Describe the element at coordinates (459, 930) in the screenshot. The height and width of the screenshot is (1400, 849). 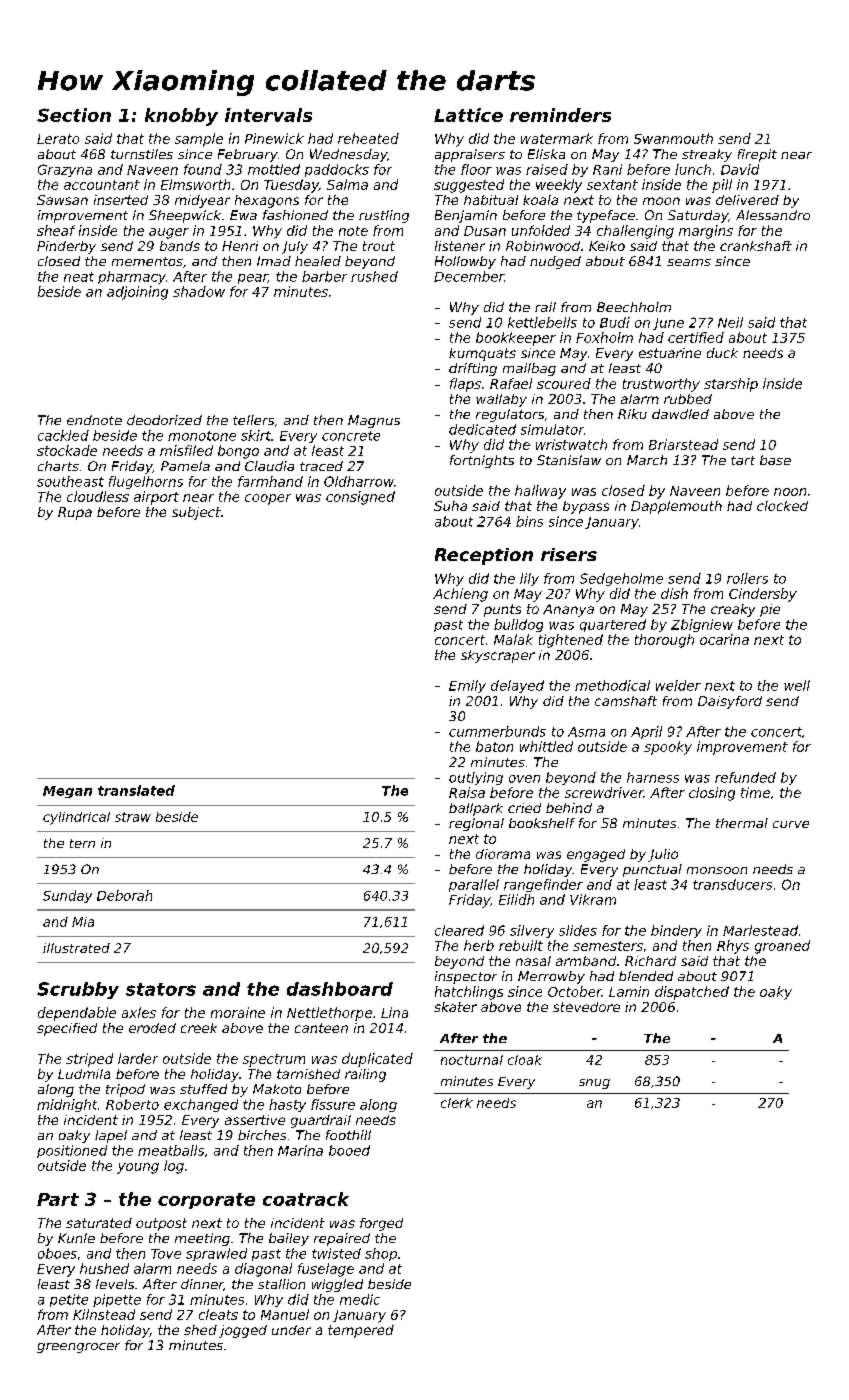
I see `cleared` at that location.
